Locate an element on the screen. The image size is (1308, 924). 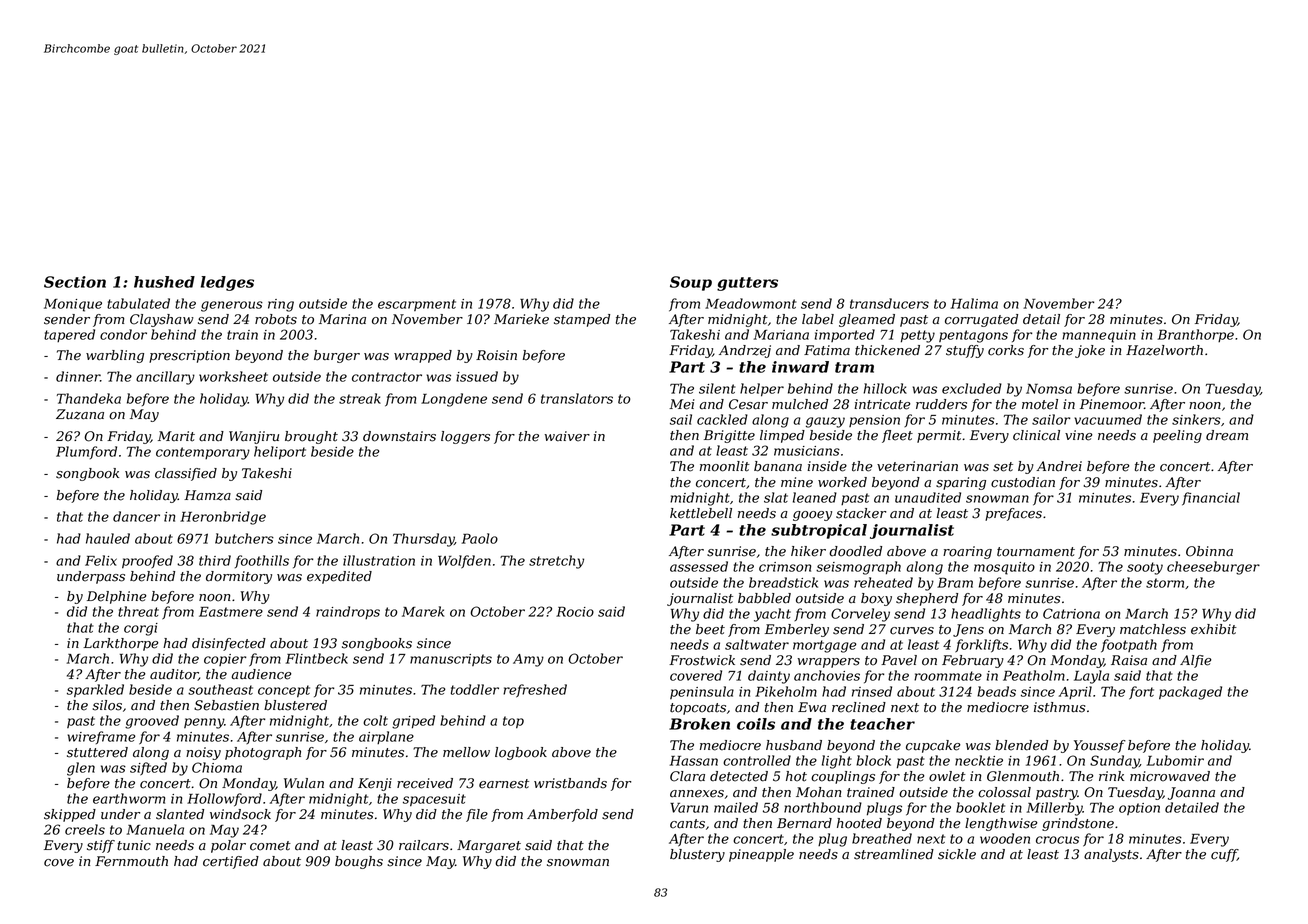
Pinemoor is located at coordinates (1112, 404).
